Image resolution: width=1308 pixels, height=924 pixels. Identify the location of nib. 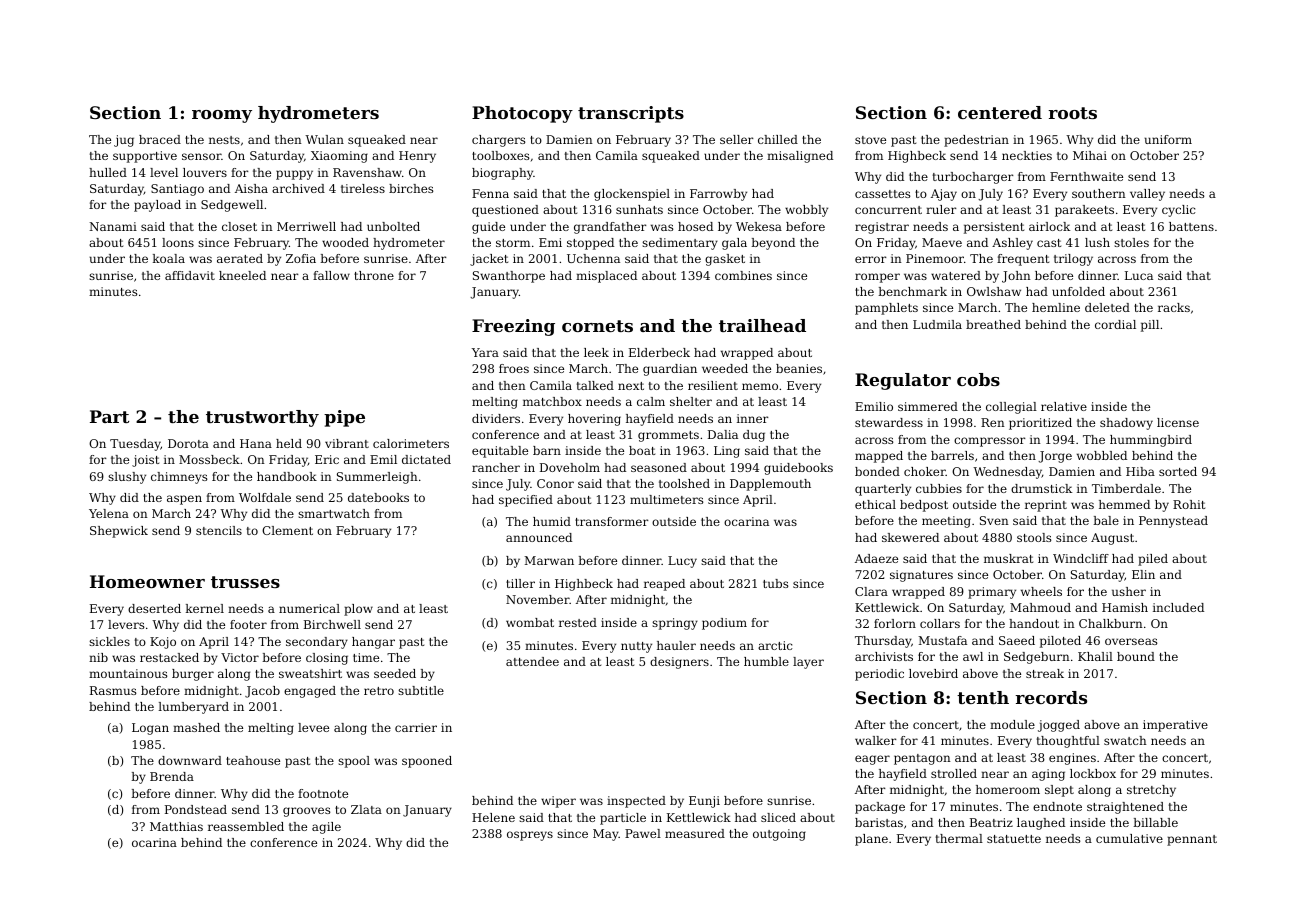
(98, 657).
